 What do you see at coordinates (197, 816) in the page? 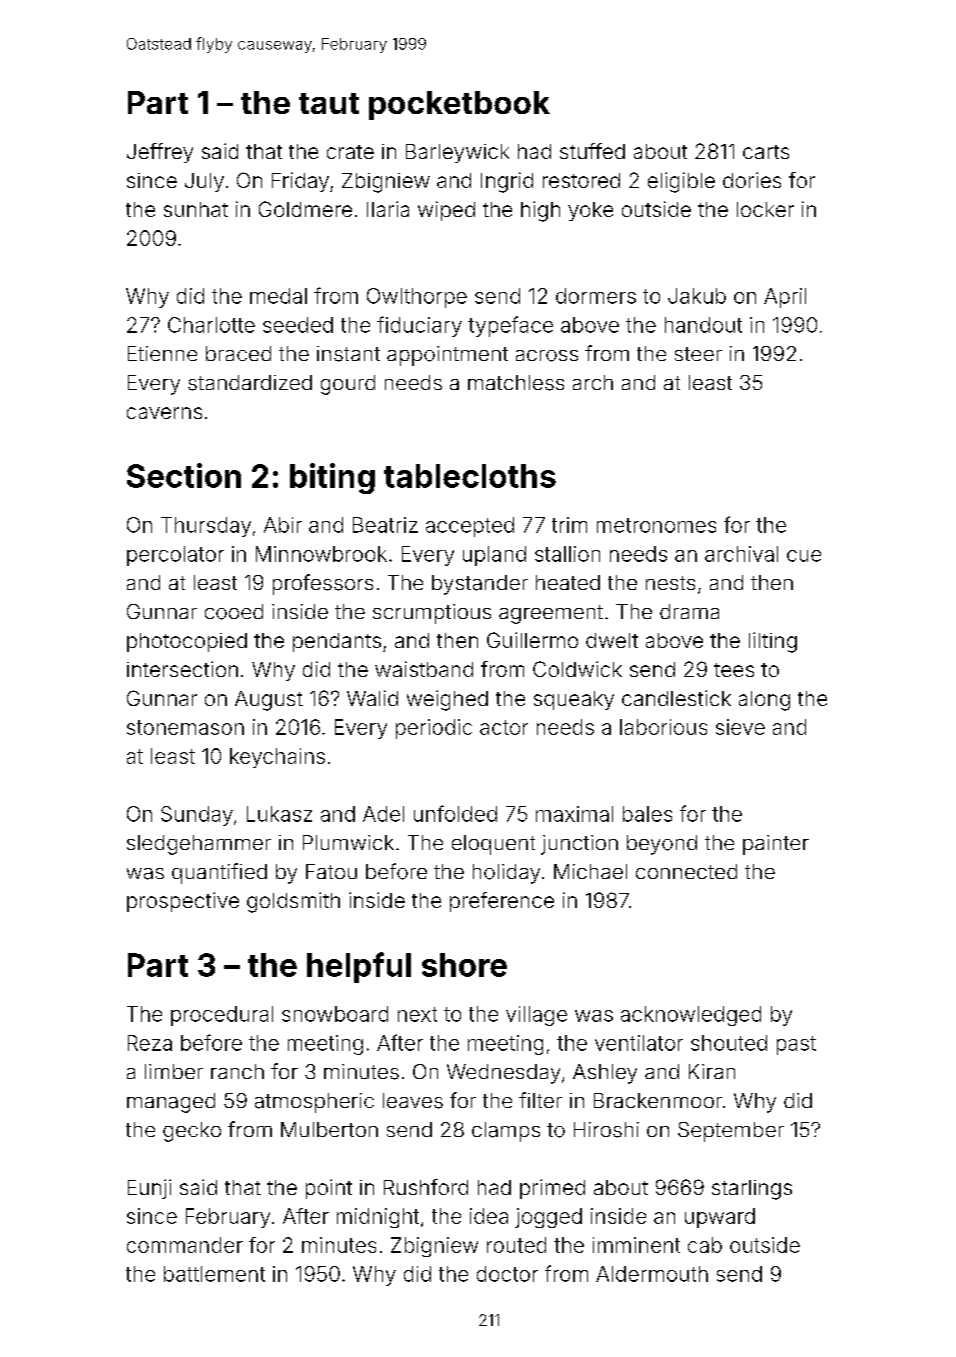
I see `Sunday` at bounding box center [197, 816].
